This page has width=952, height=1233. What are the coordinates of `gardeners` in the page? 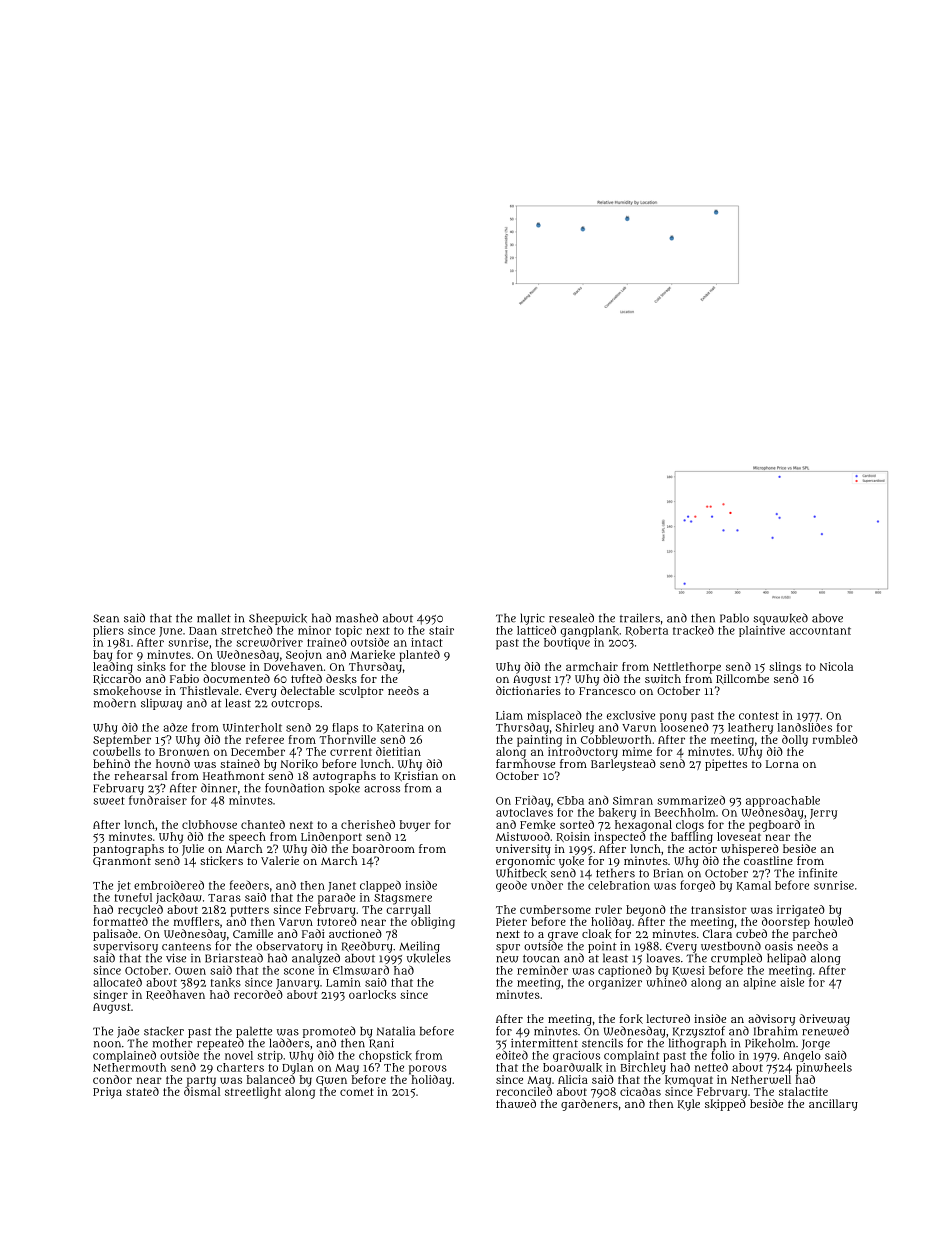 It's located at (589, 1105).
